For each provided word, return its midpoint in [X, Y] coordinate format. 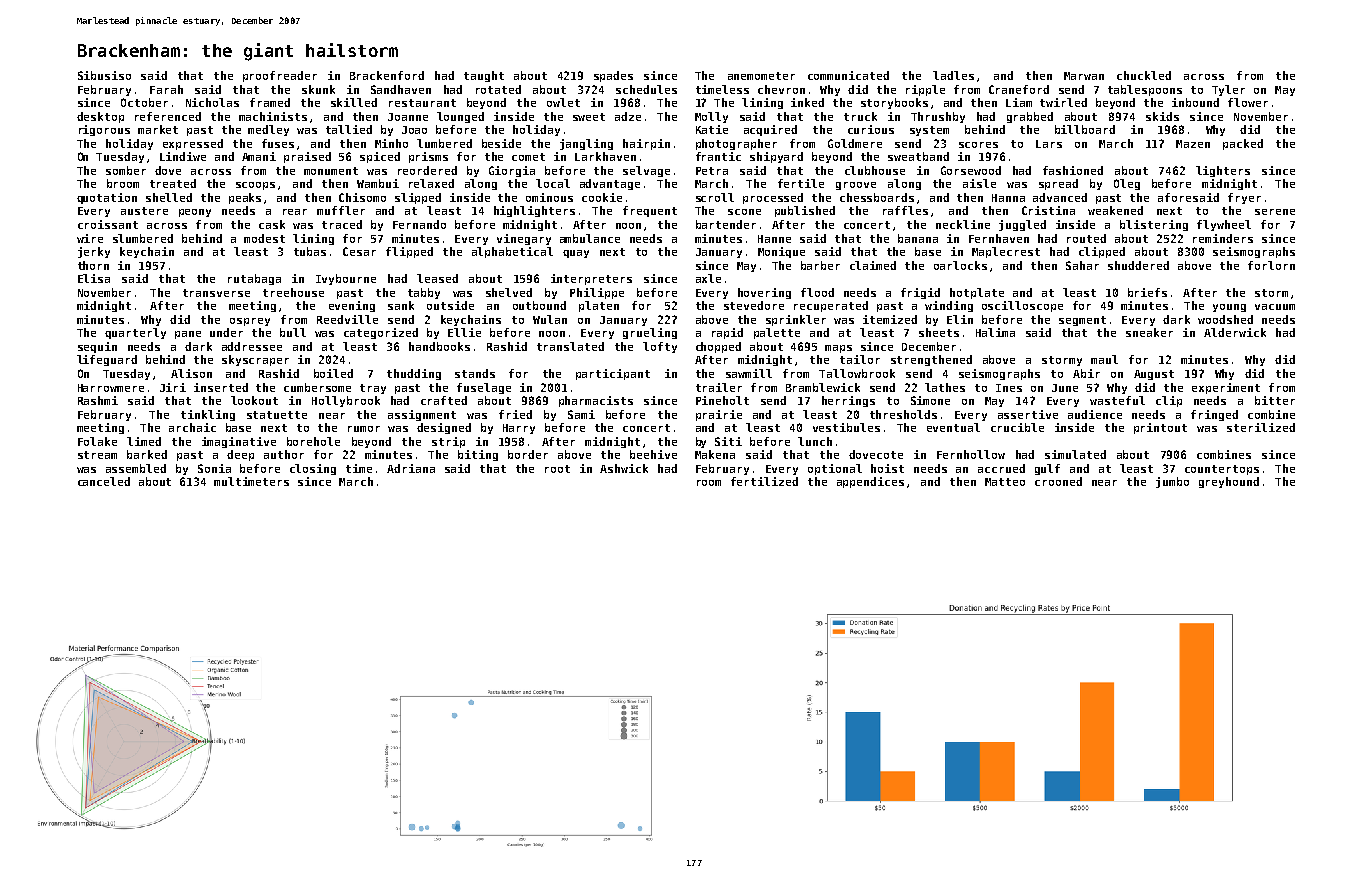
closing [313, 469]
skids [1162, 116]
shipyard [776, 157]
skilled [354, 102]
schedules [646, 89]
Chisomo [362, 197]
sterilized [1261, 427]
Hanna [1008, 198]
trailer [719, 387]
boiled [333, 373]
